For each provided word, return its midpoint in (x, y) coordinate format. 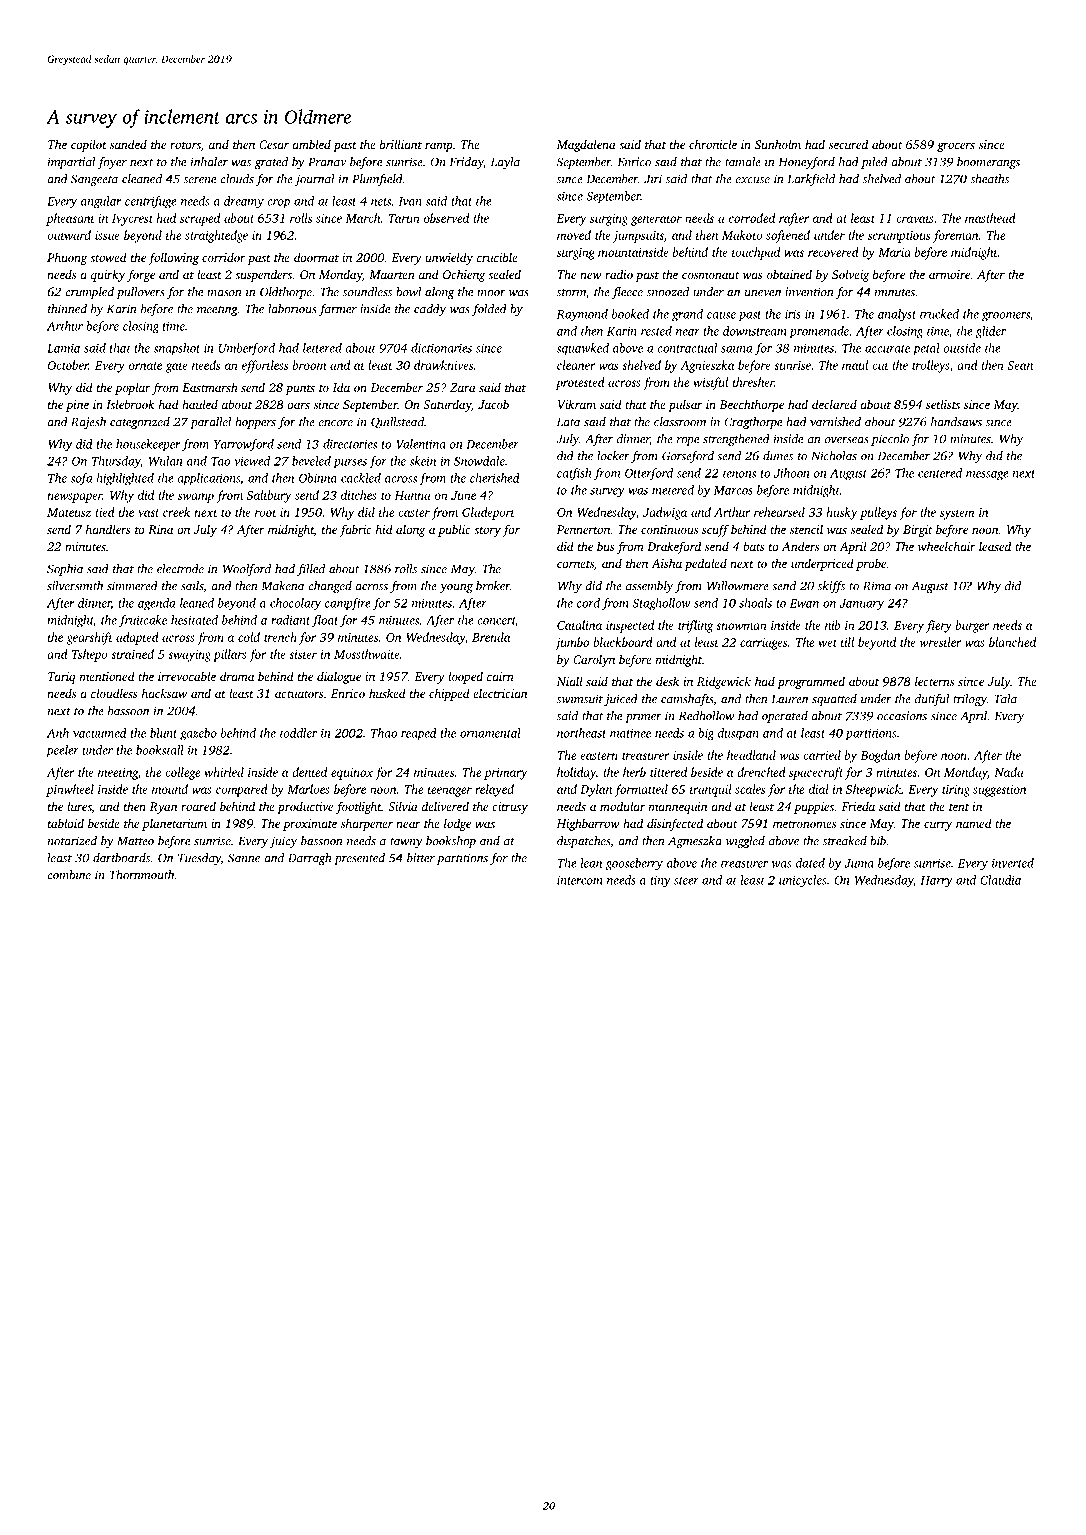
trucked (939, 314)
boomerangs (988, 163)
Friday (467, 163)
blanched (1012, 642)
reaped (419, 734)
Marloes (308, 789)
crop (278, 204)
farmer (338, 310)
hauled (200, 404)
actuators (299, 694)
